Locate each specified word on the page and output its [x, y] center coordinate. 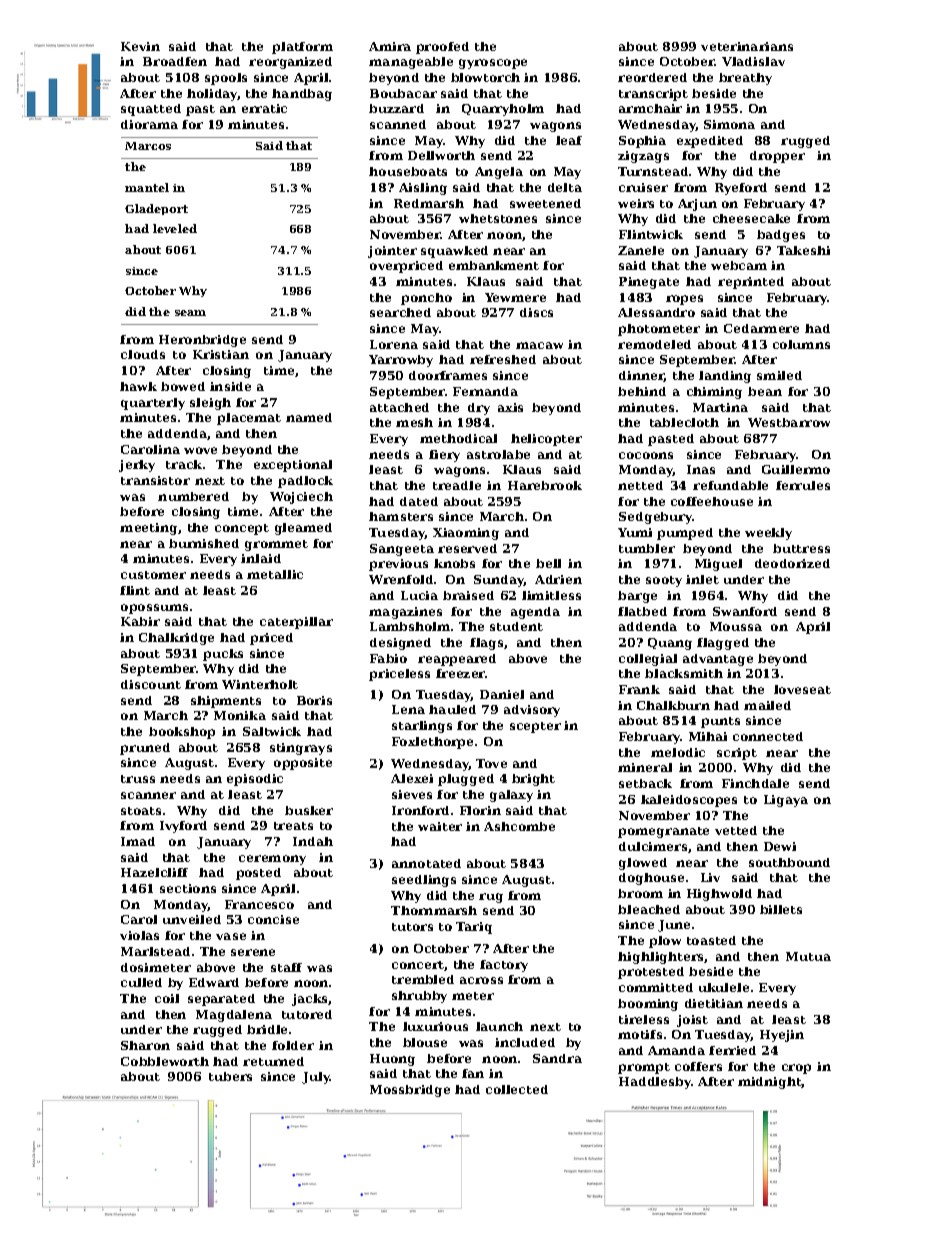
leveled [175, 228]
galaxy [511, 796]
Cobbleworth [165, 1061]
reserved [467, 548]
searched [400, 312]
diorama [149, 124]
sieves [412, 794]
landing [725, 377]
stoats [141, 811]
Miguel [718, 565]
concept [242, 529]
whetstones [498, 218]
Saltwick [272, 731]
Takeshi [803, 250]
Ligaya [786, 801]
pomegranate [663, 832]
